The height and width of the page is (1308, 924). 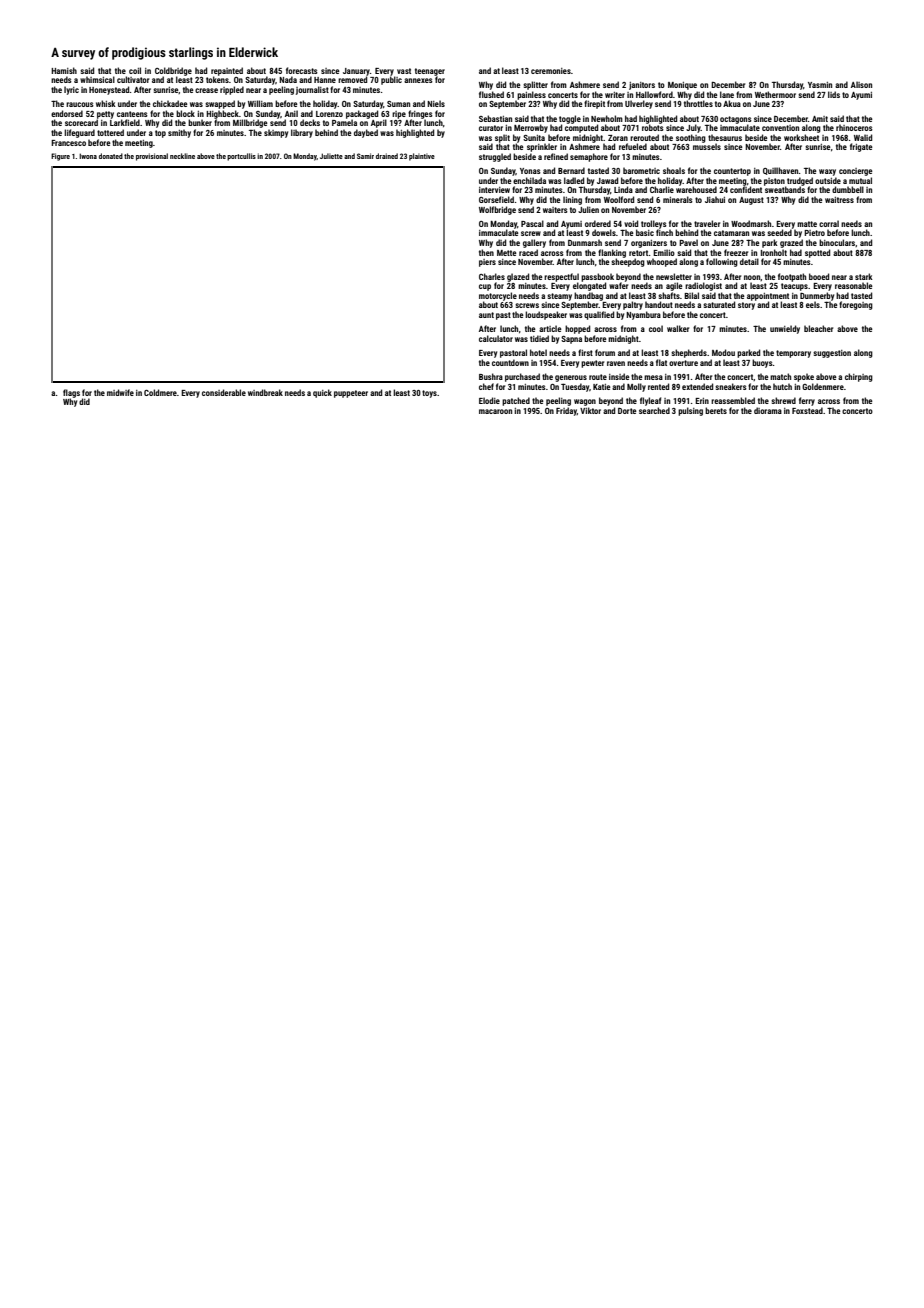 What do you see at coordinates (633, 146) in the page?
I see `refueled` at bounding box center [633, 146].
